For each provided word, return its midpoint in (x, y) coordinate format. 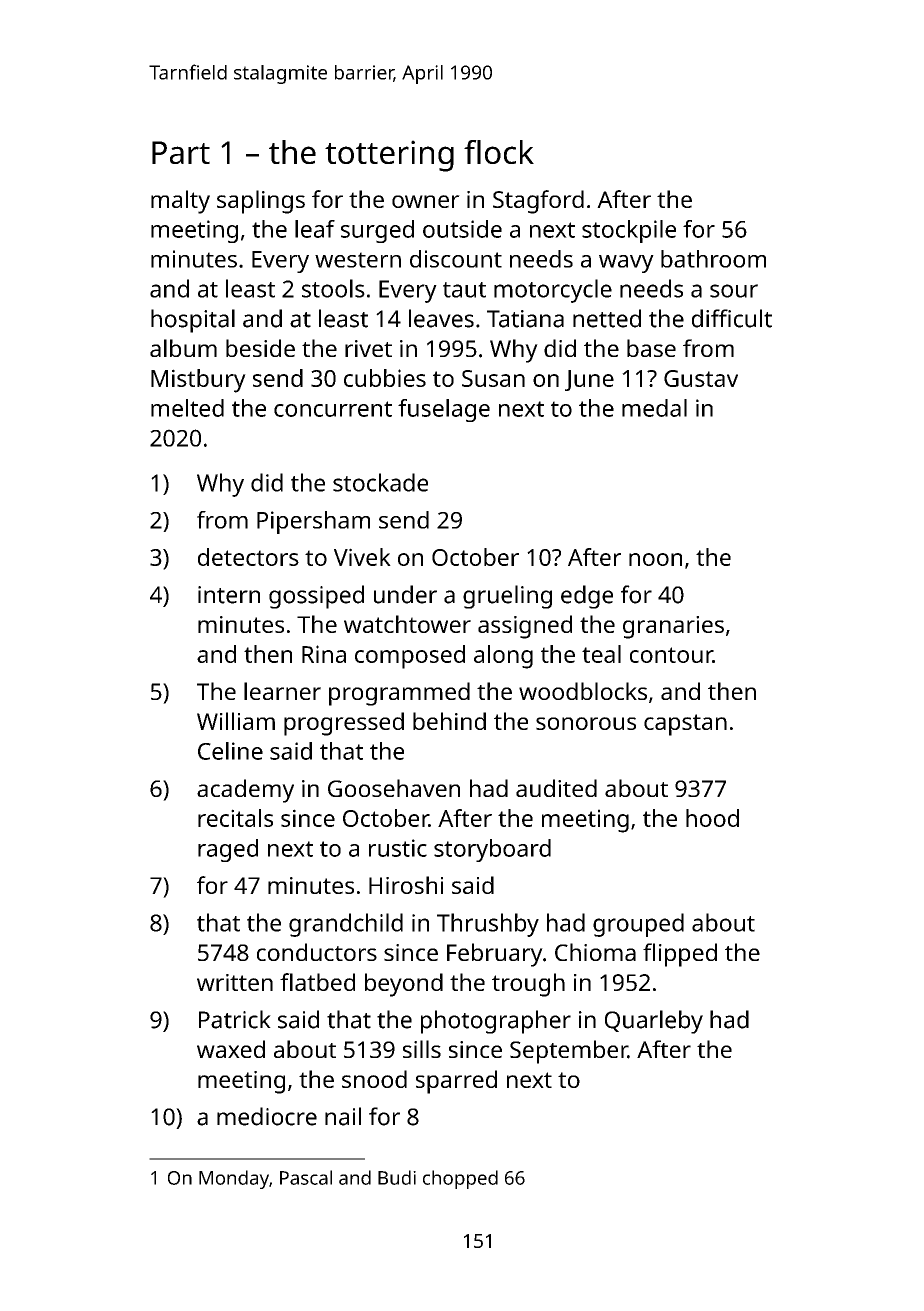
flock (499, 152)
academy (245, 791)
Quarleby (654, 1022)
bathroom (713, 259)
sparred (456, 1082)
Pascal (306, 1177)
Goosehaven (394, 788)
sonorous (586, 723)
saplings (261, 202)
